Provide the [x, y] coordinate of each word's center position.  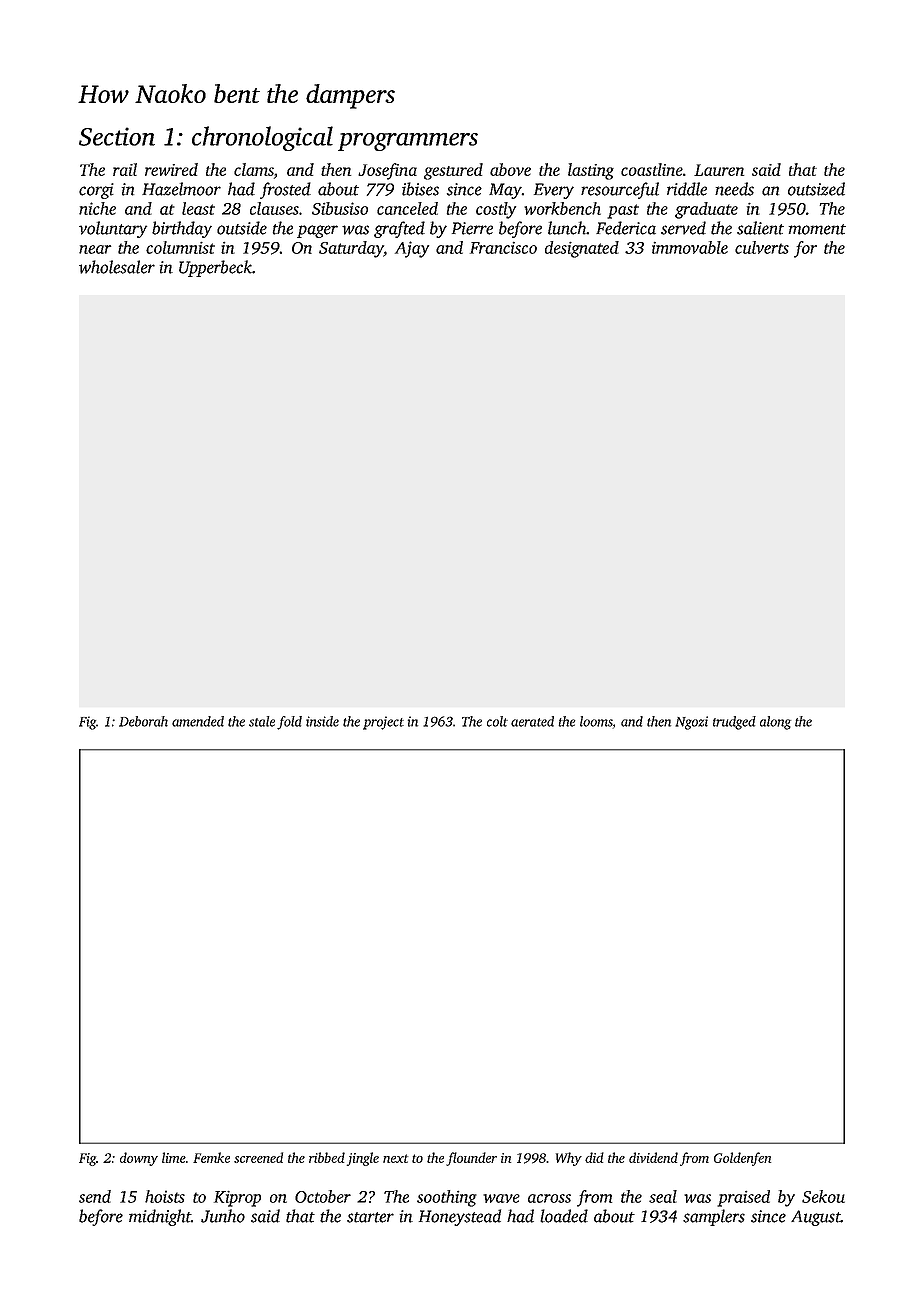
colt [497, 721]
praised [743, 1198]
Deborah [143, 721]
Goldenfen [742, 1159]
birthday [182, 229]
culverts [762, 247]
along [775, 723]
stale [262, 721]
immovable [690, 247]
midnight [160, 1217]
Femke [211, 1157]
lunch [567, 228]
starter [370, 1217]
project [383, 723]
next [395, 1158]
